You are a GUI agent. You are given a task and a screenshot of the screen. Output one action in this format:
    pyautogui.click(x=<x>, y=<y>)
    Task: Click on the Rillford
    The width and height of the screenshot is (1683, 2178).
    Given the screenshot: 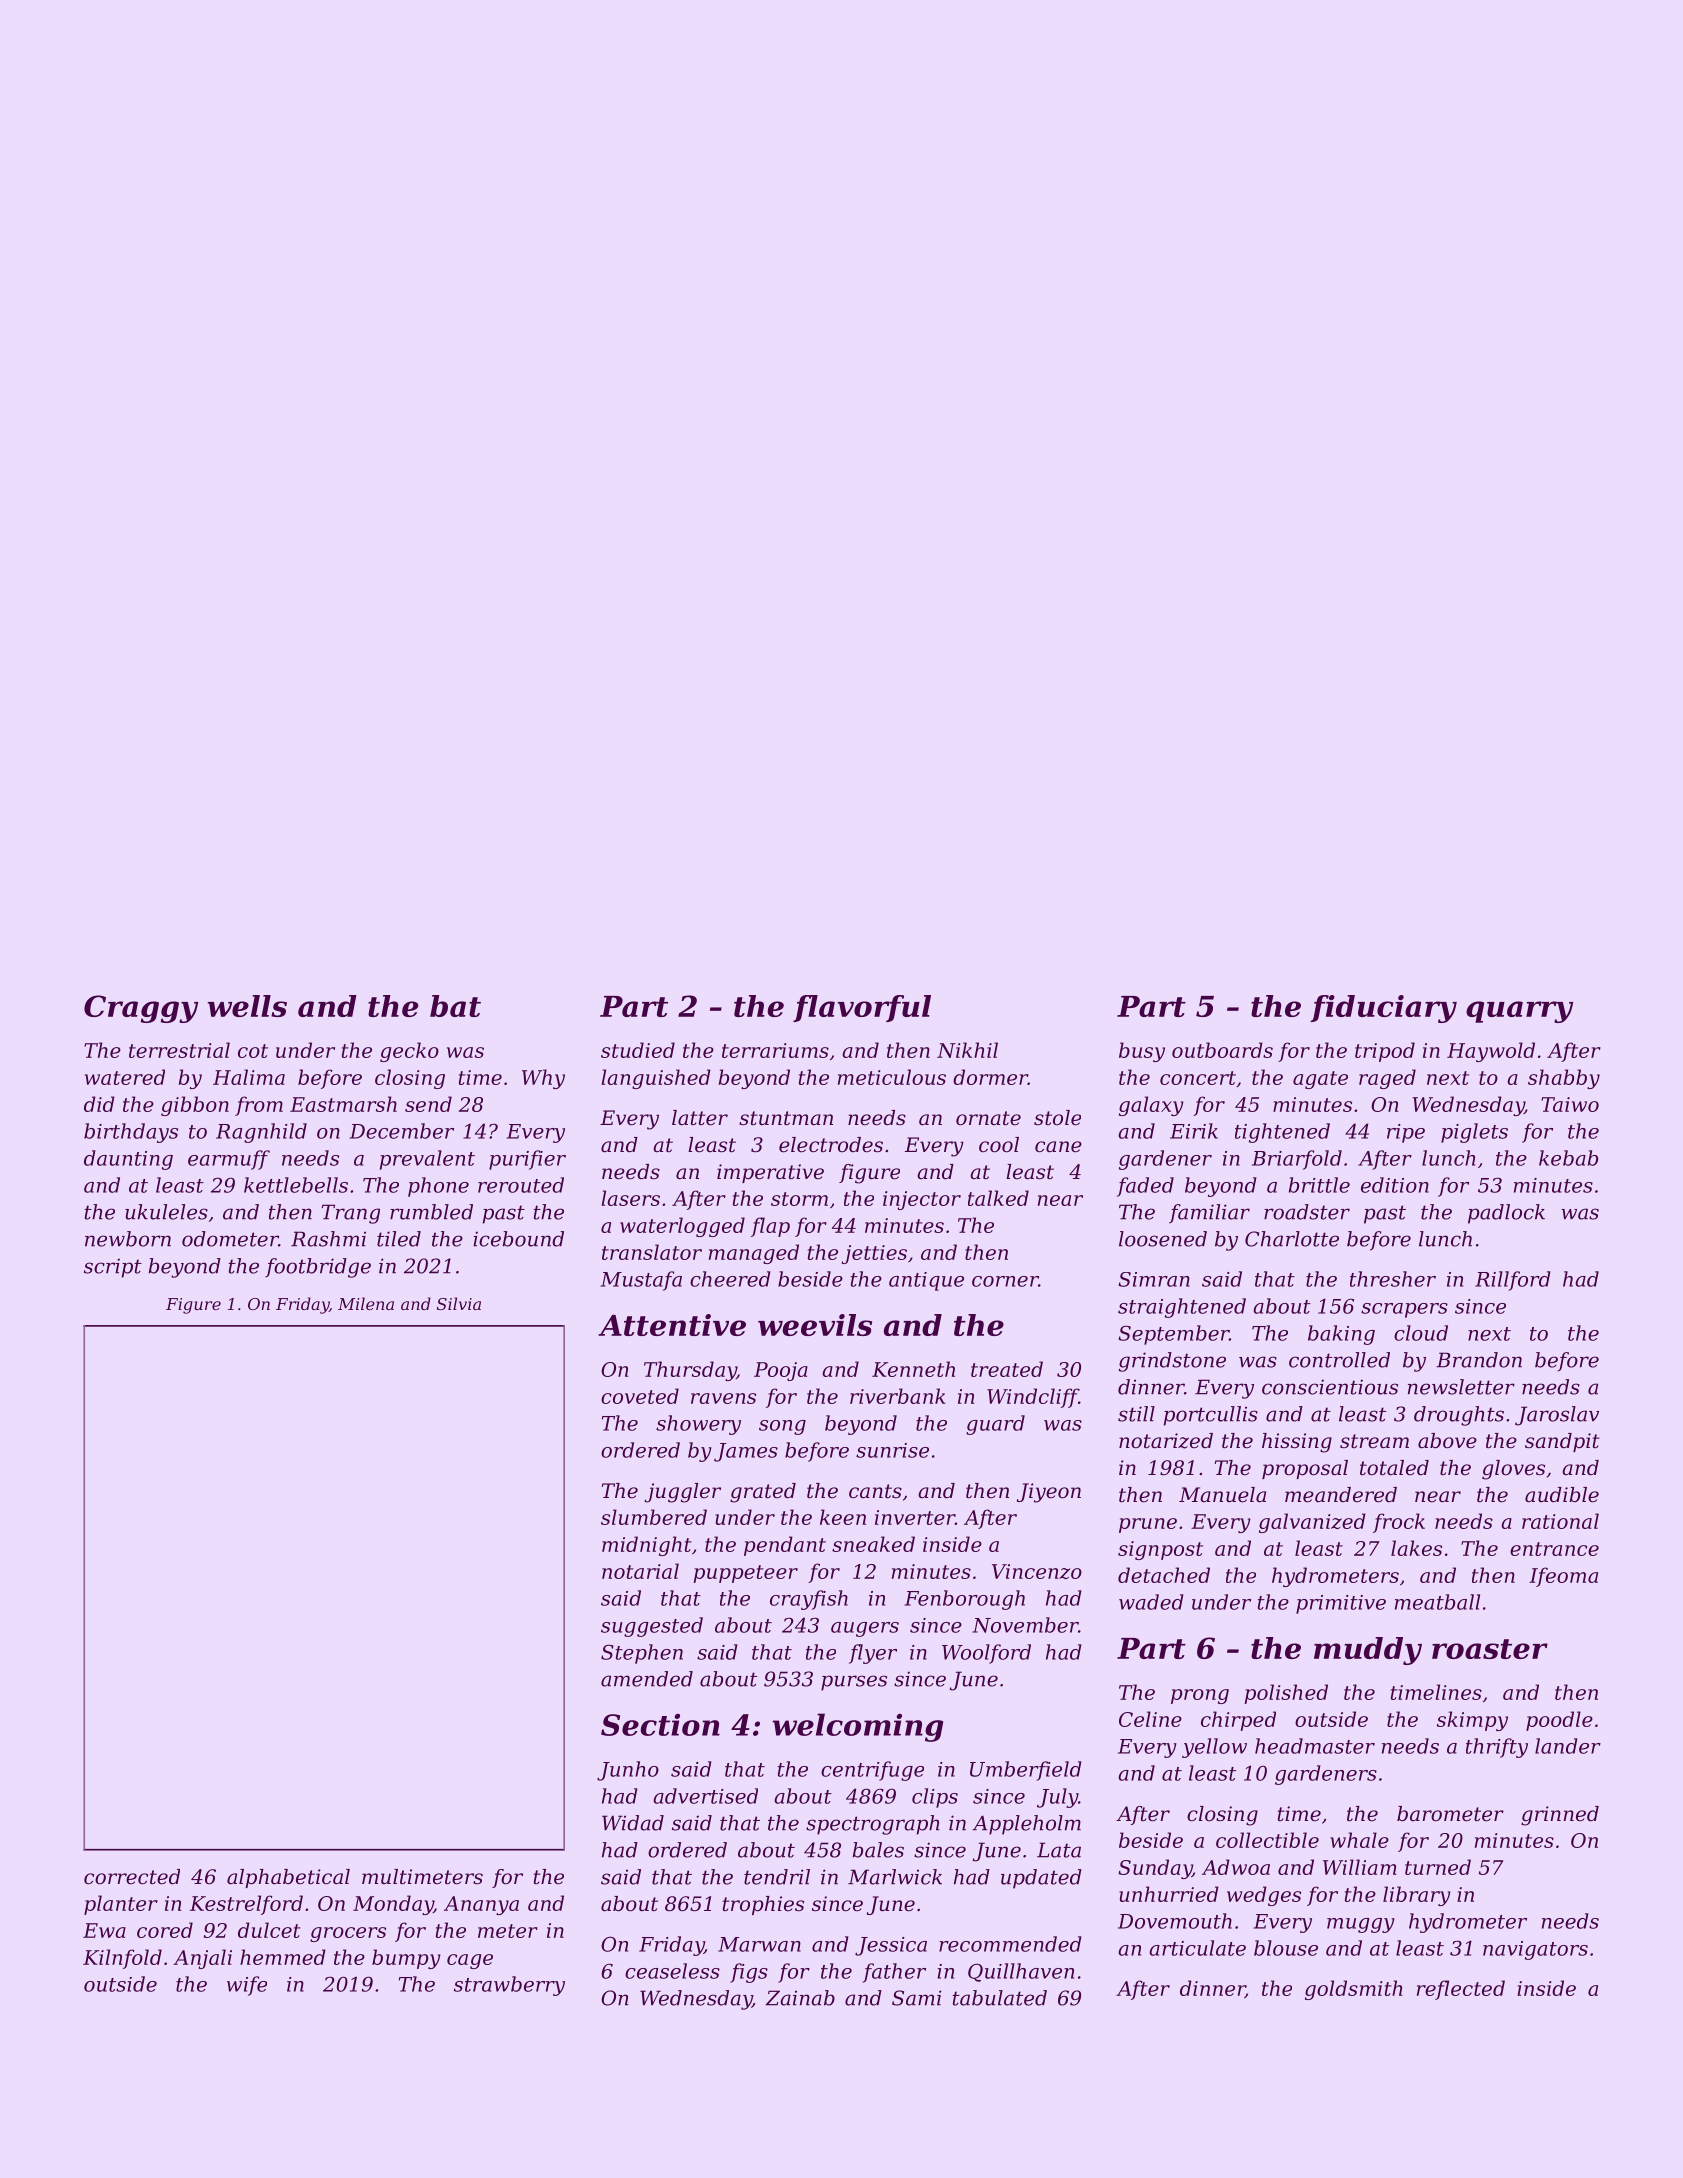 What is the action you would take?
    pyautogui.click(x=1513, y=1281)
